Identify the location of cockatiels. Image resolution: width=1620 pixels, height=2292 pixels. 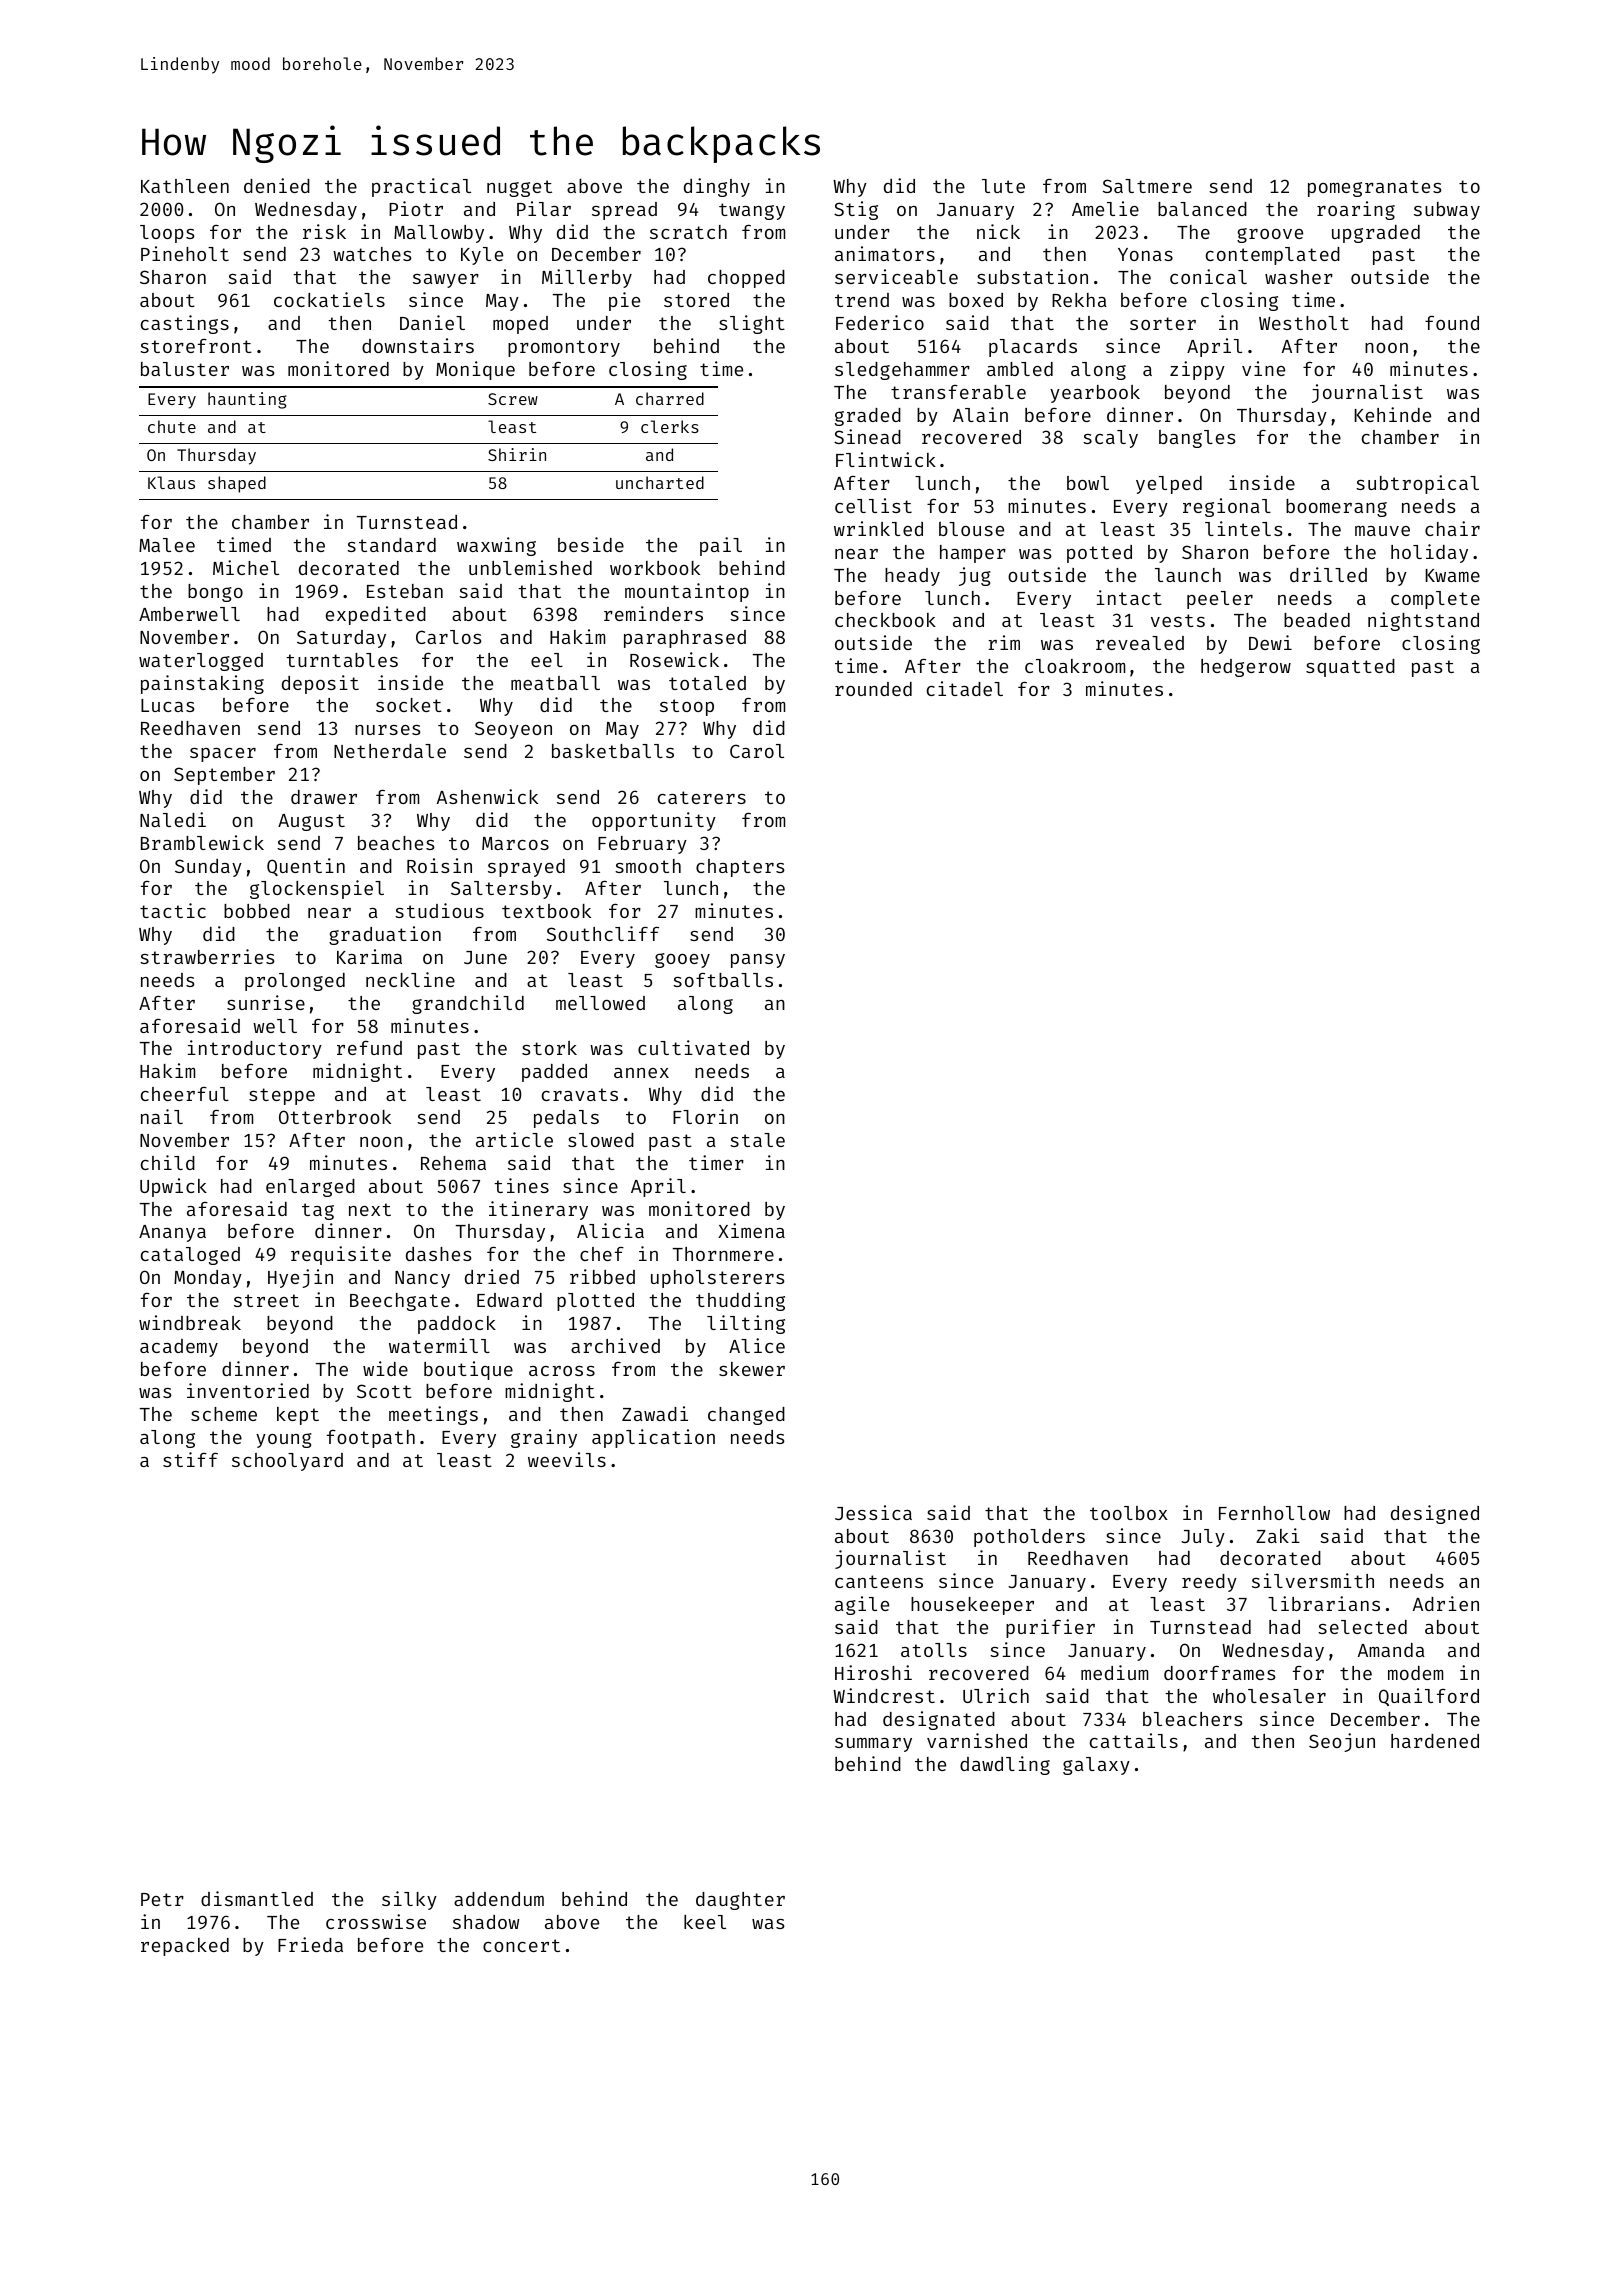
(329, 299).
